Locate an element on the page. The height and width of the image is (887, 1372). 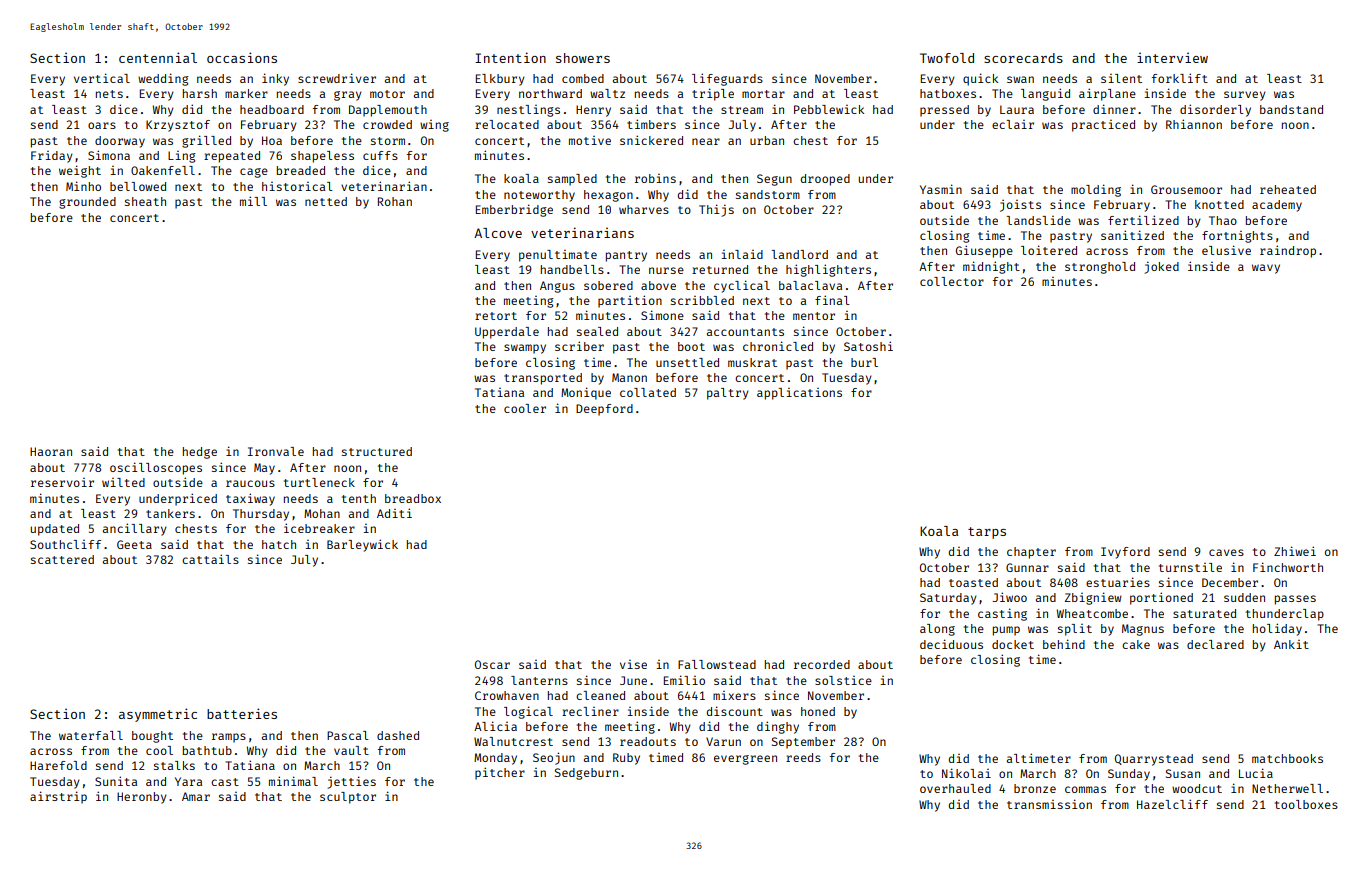
occasions is located at coordinates (242, 57).
